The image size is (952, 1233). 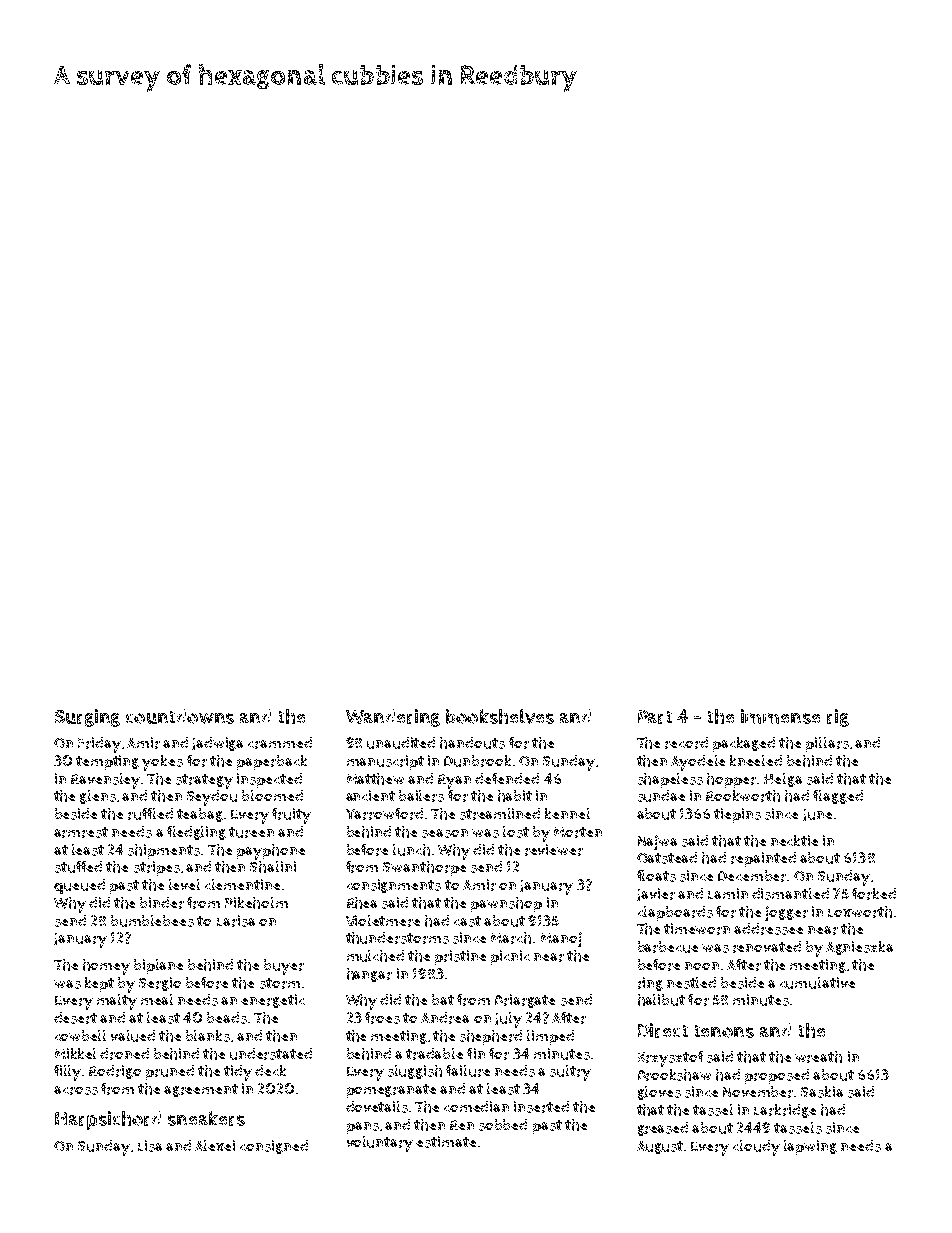 I want to click on handouts, so click(x=472, y=743).
